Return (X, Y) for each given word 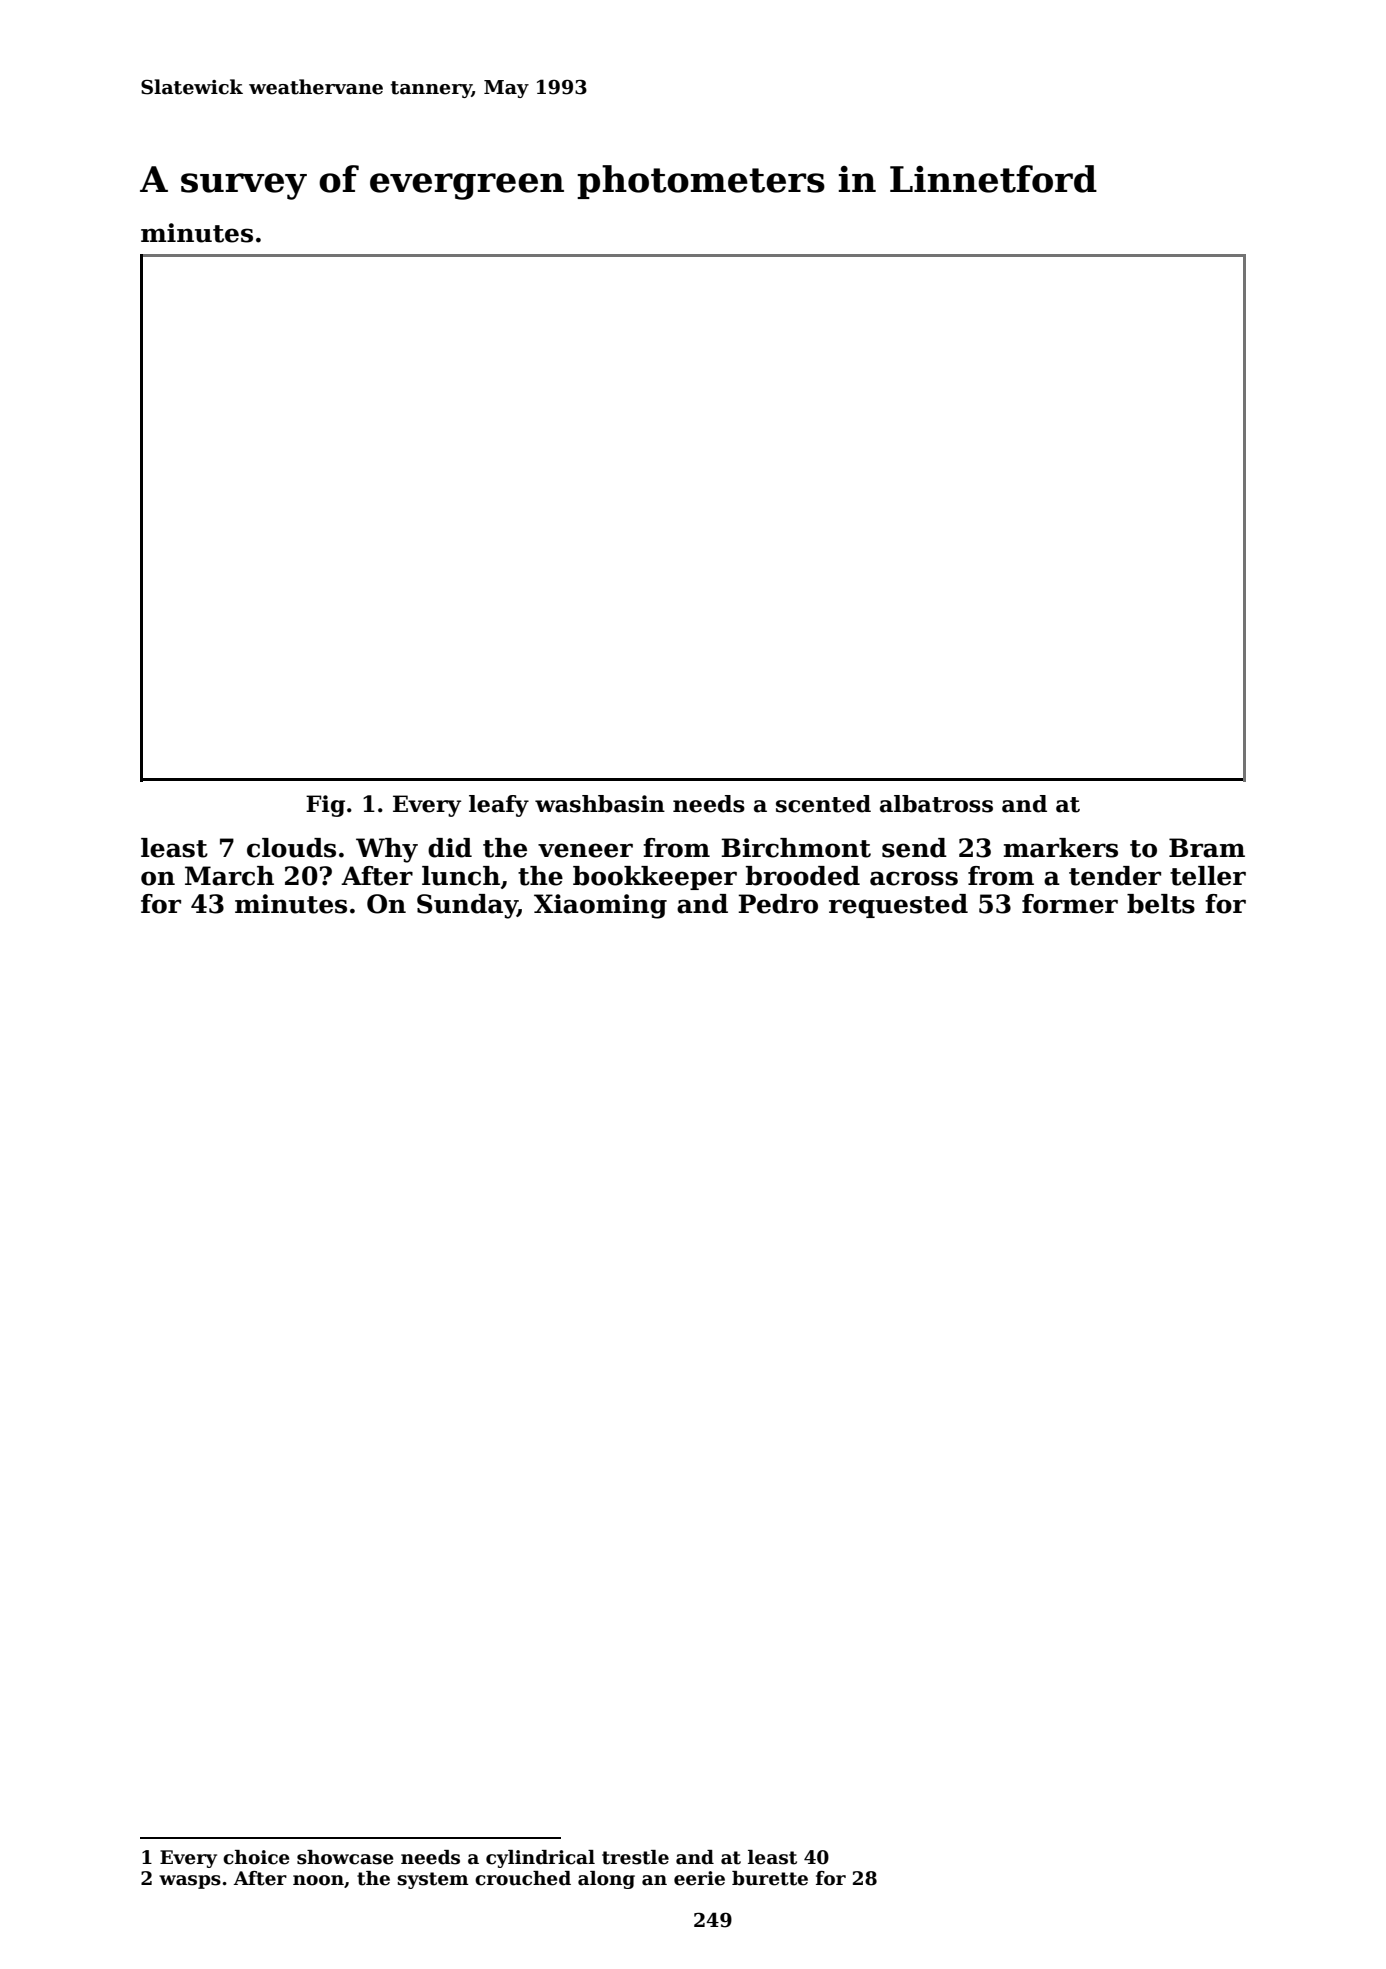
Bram (1207, 848)
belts (1161, 904)
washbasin (600, 804)
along (606, 1880)
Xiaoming (600, 906)
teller (1208, 876)
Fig (325, 806)
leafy (499, 806)
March (229, 876)
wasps (190, 1882)
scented (823, 804)
